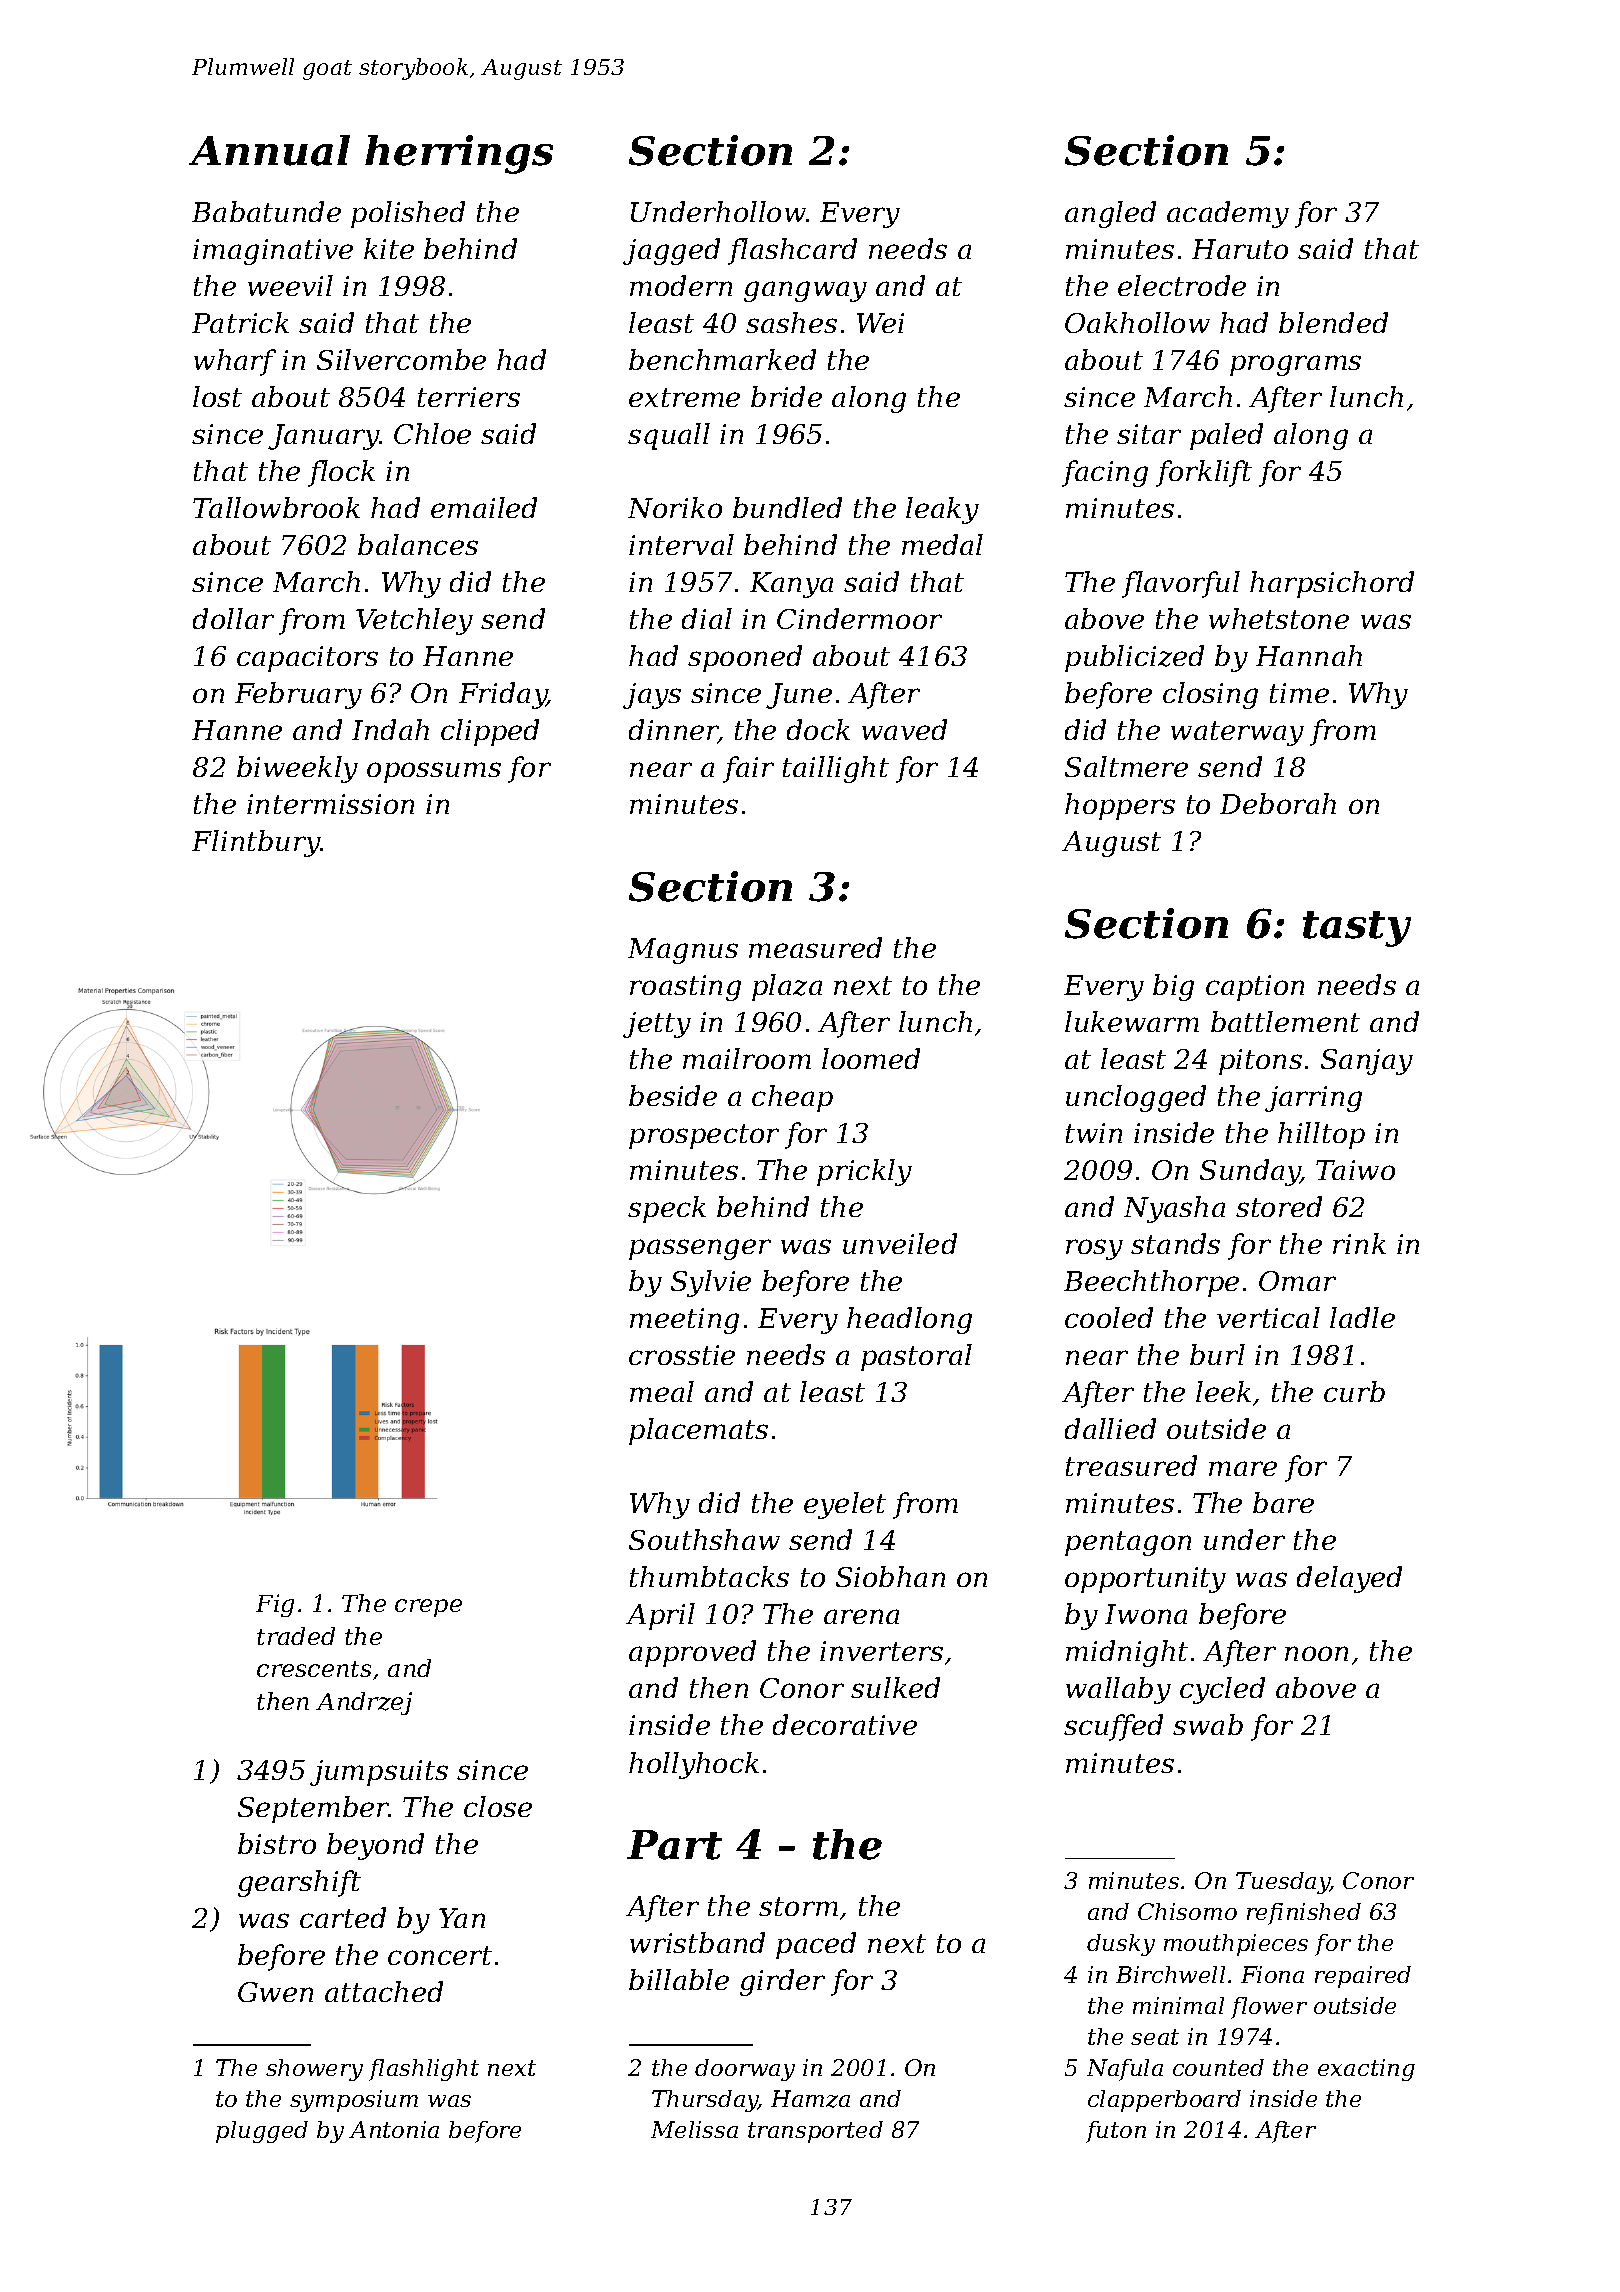 This document has width=1620, height=2292. I want to click on Yan, so click(462, 1918).
